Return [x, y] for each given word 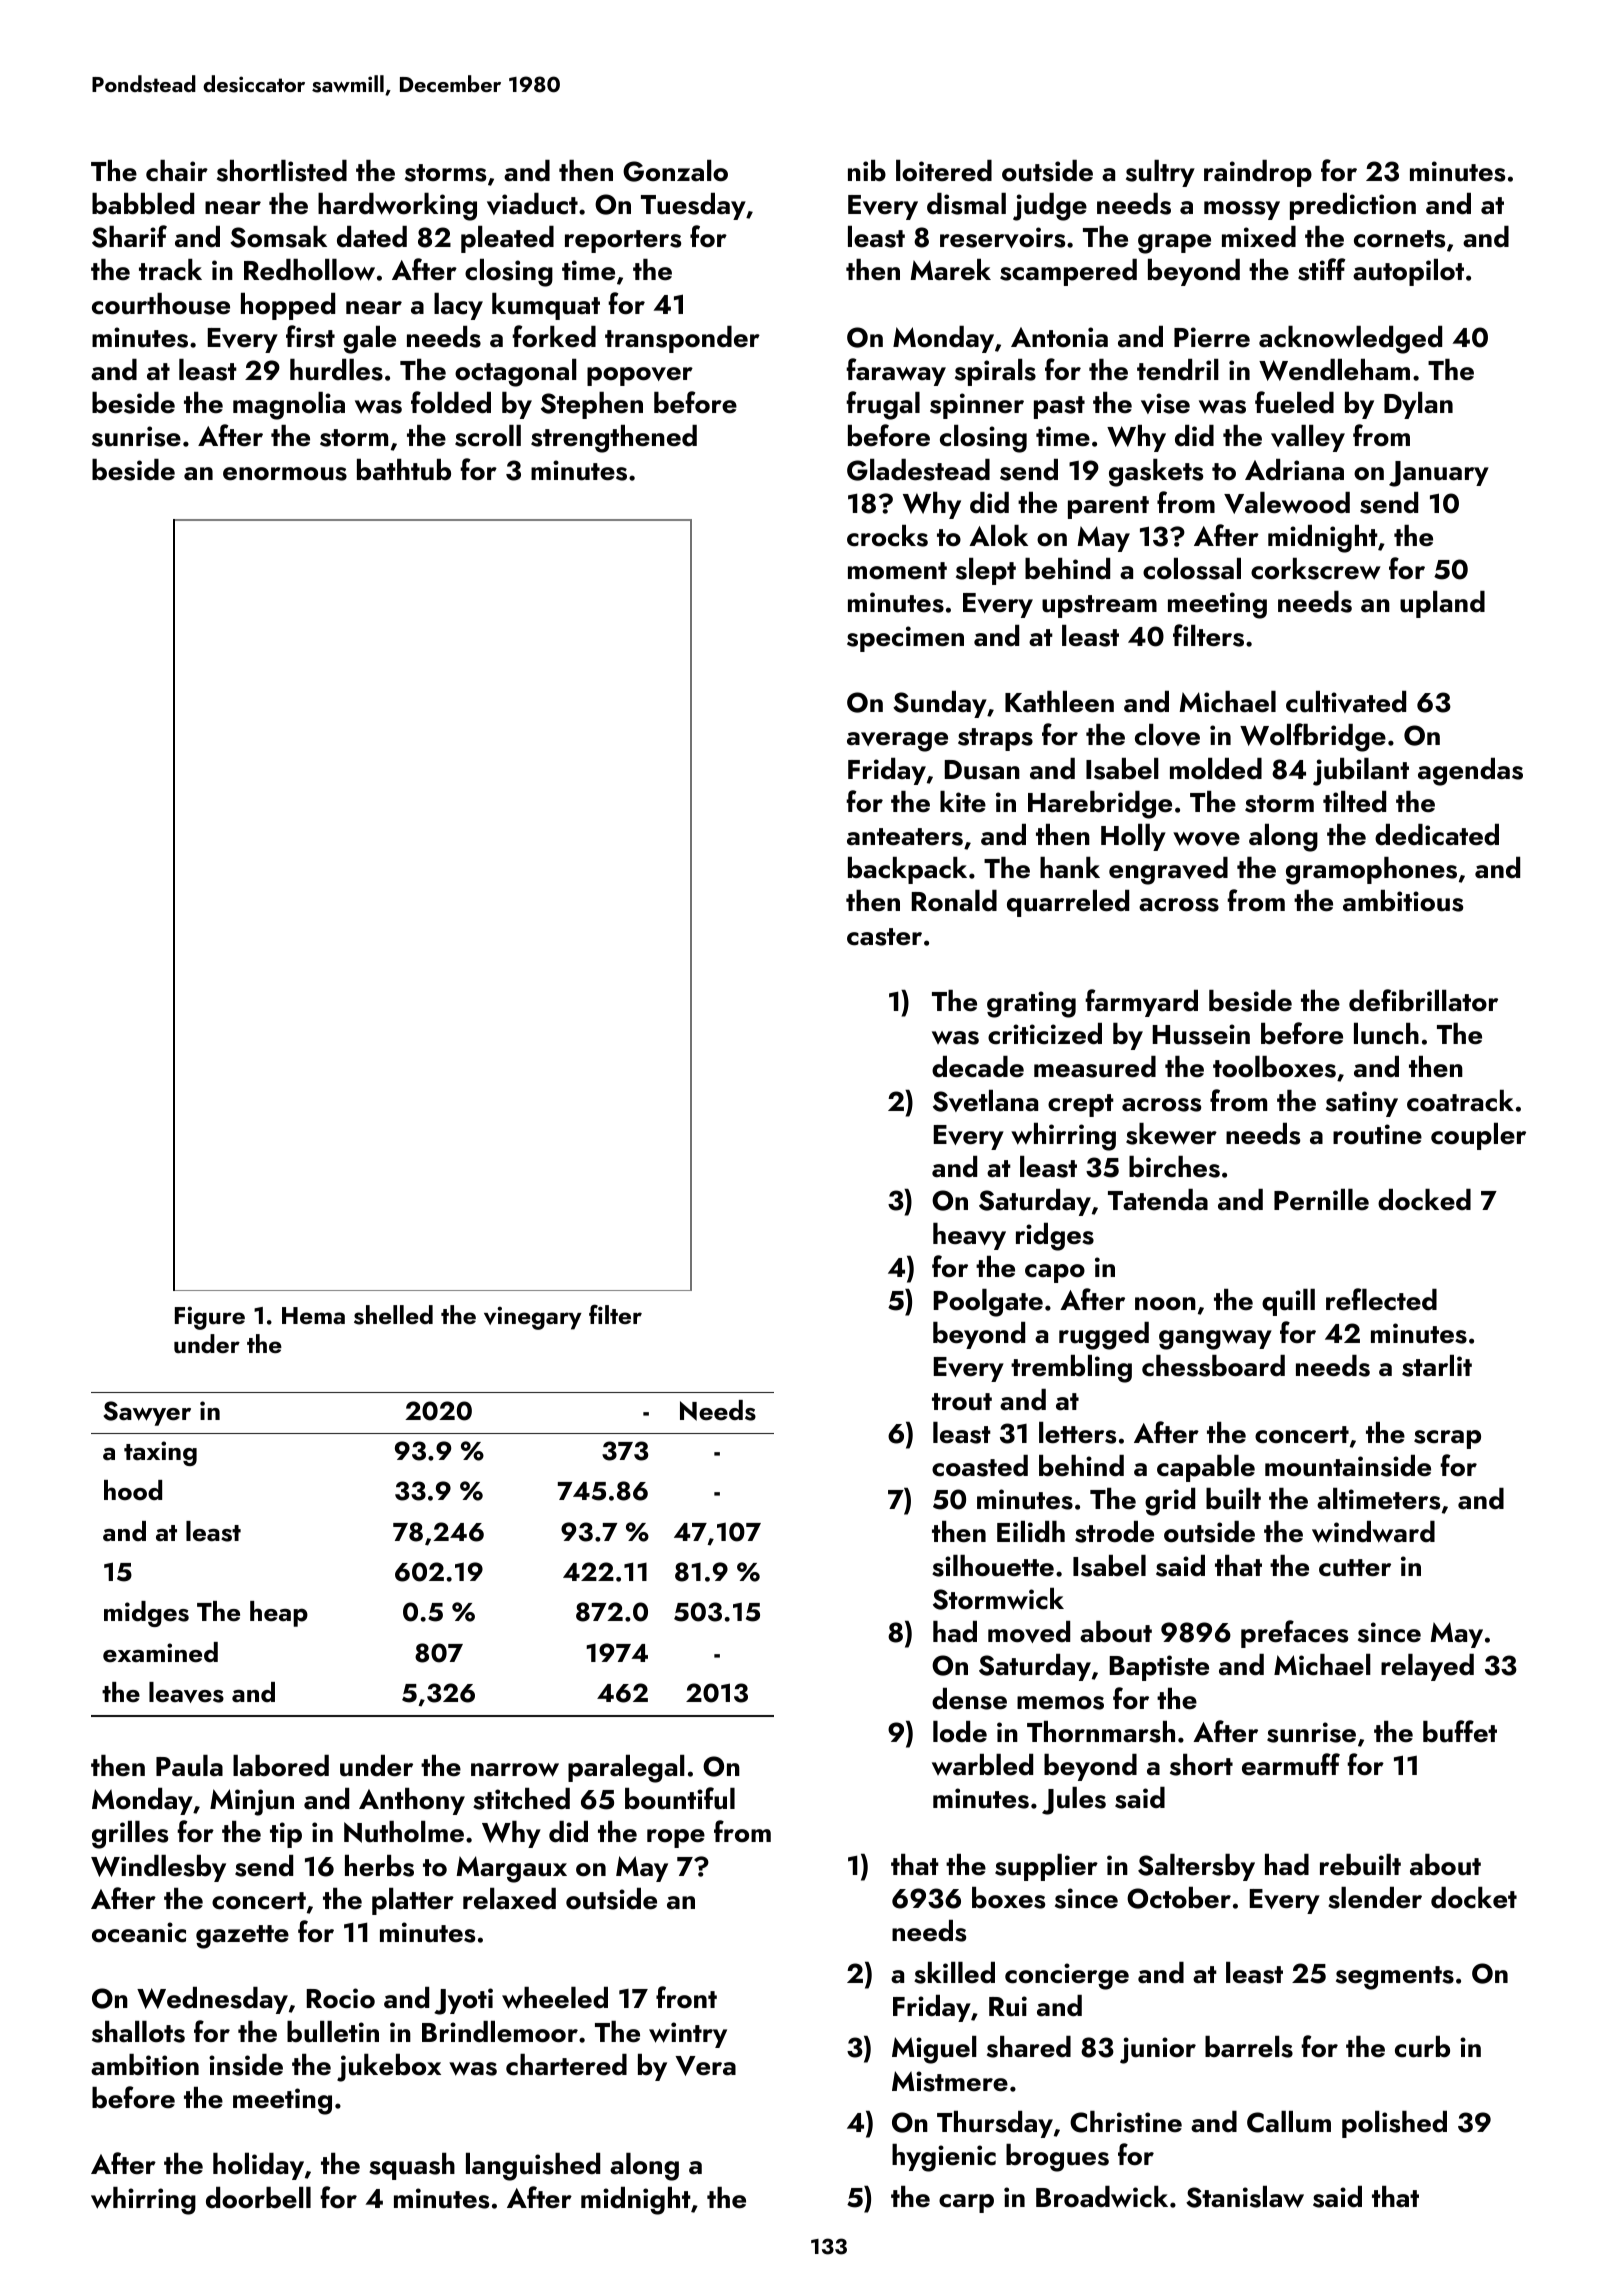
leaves [186, 1692]
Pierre [1212, 337]
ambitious [1403, 901]
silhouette [993, 1566]
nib [867, 171]
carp [966, 2203]
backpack [907, 870]
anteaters [905, 837]
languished [533, 2167]
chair [177, 171]
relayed [1427, 1667]
